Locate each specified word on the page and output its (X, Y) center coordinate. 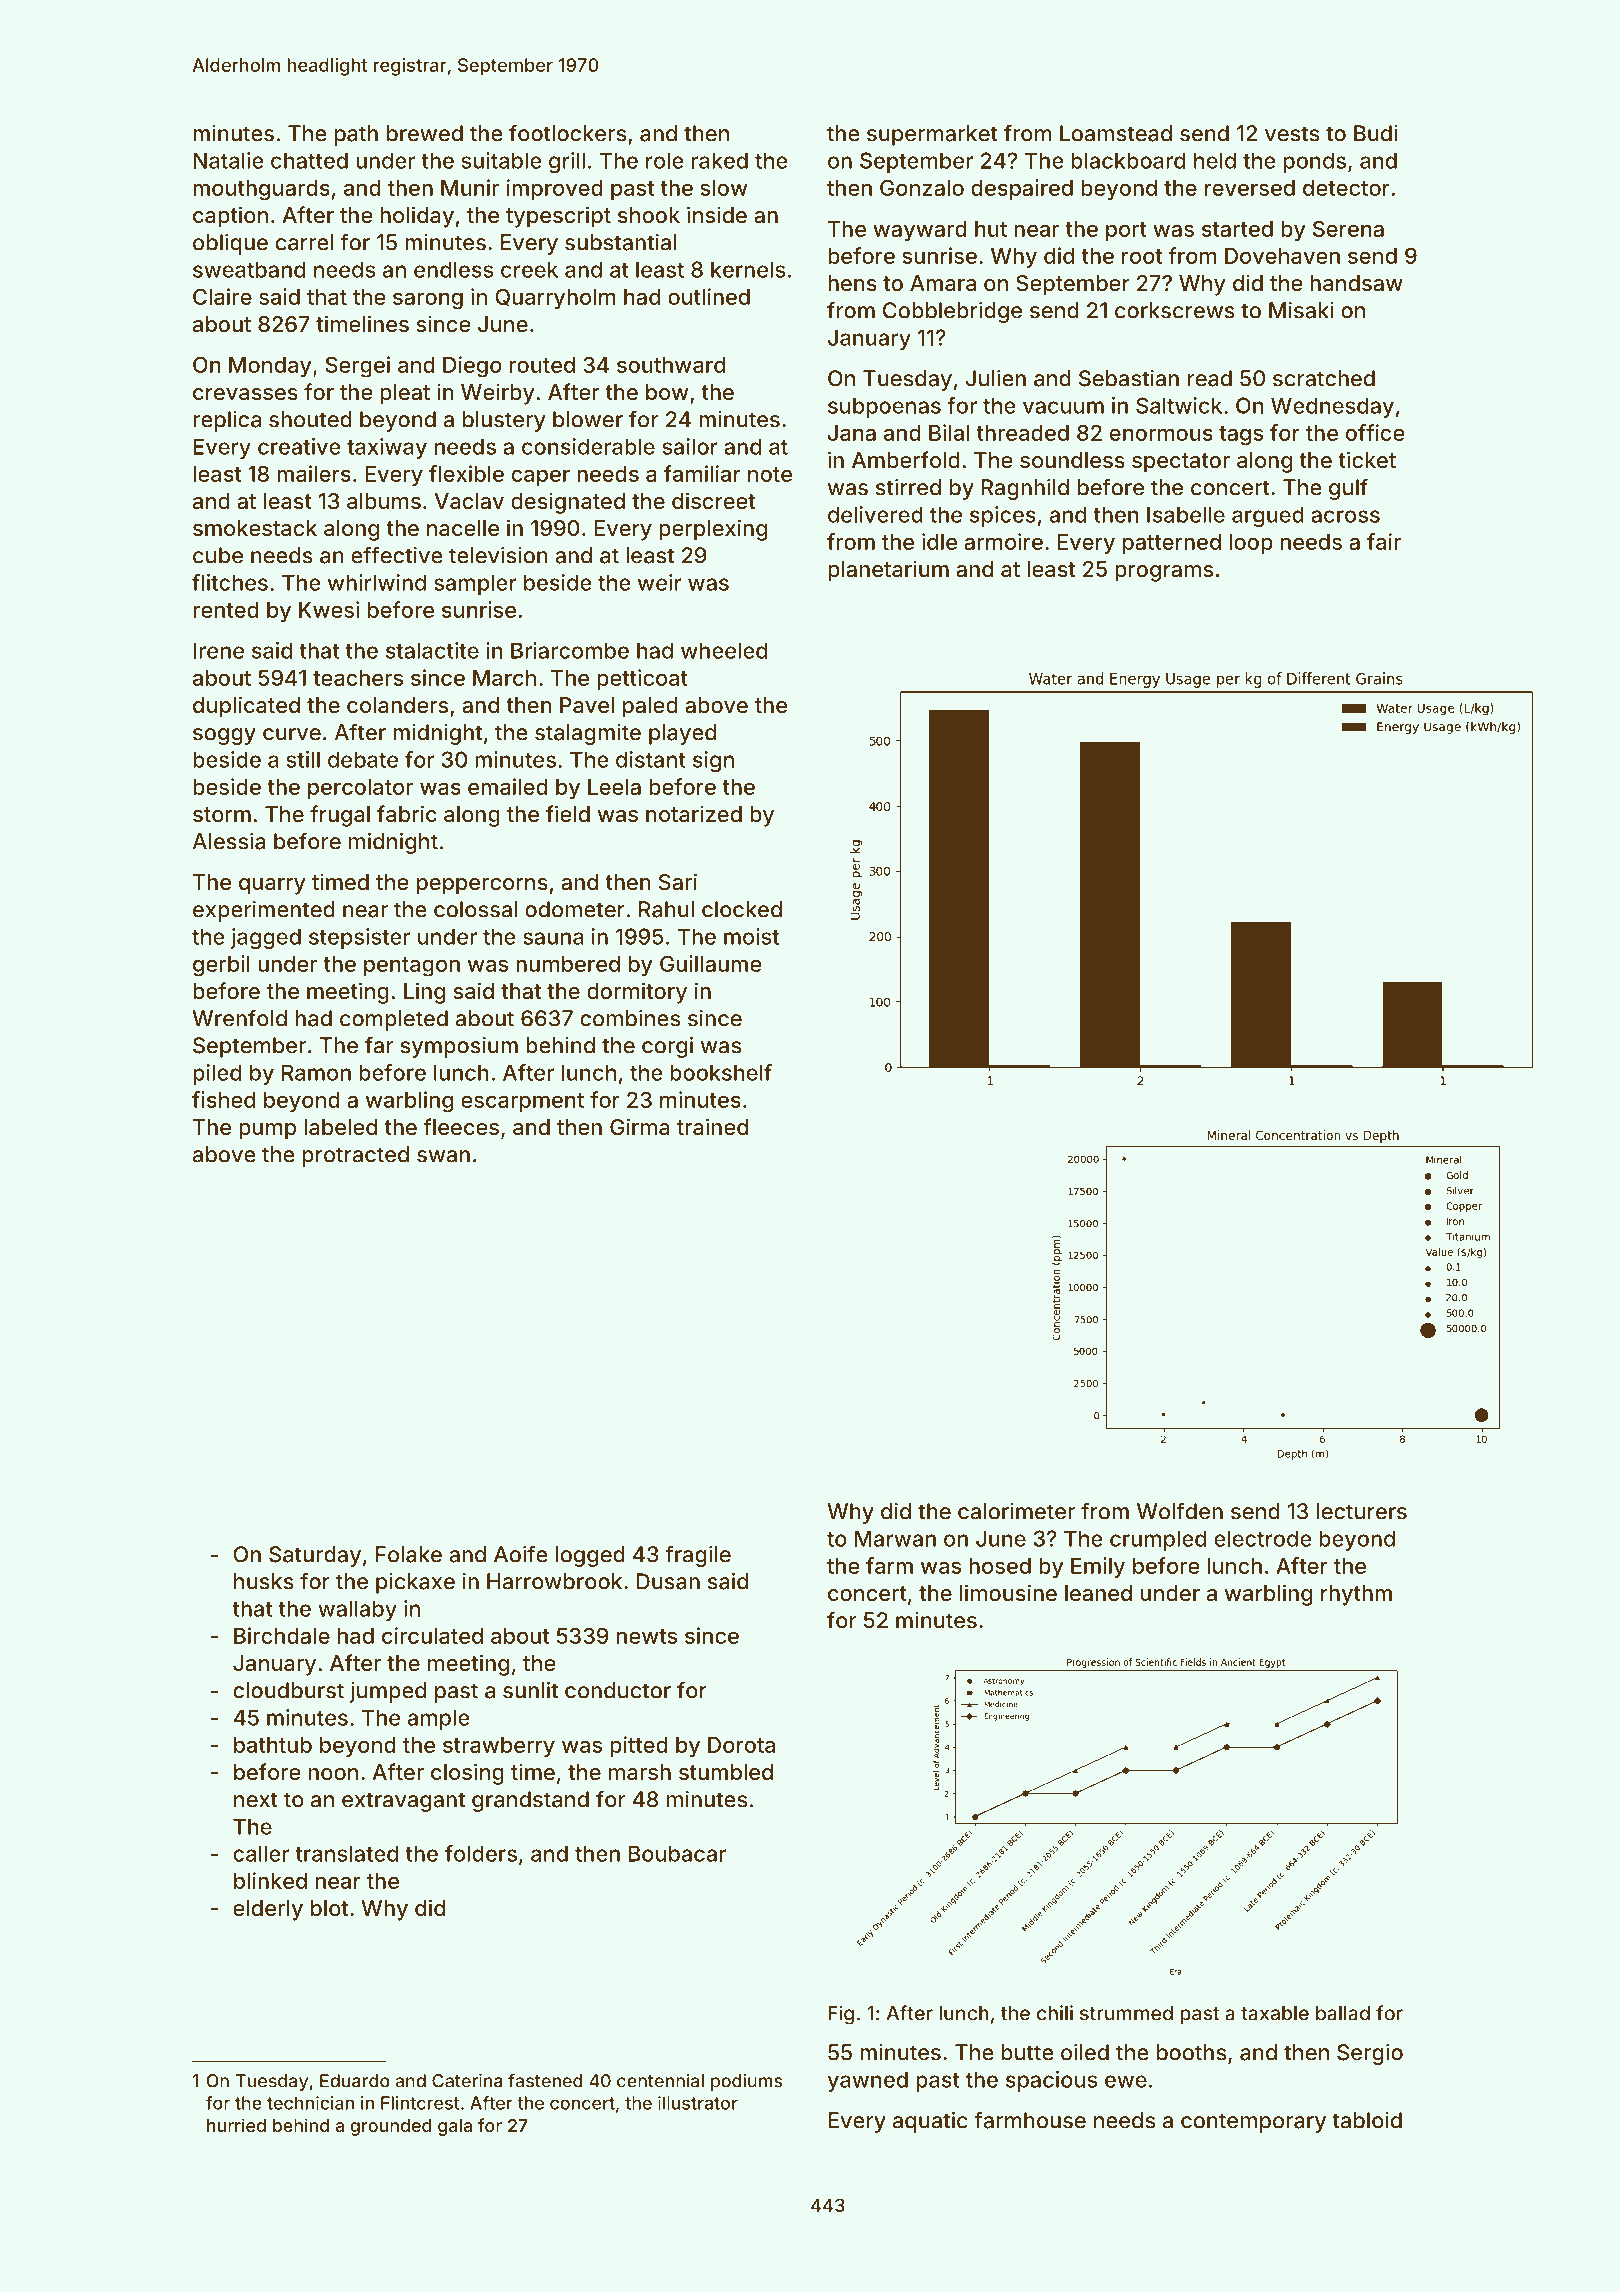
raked (720, 160)
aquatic (930, 2122)
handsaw (1356, 283)
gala (455, 2127)
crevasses (245, 394)
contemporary (1253, 2123)
